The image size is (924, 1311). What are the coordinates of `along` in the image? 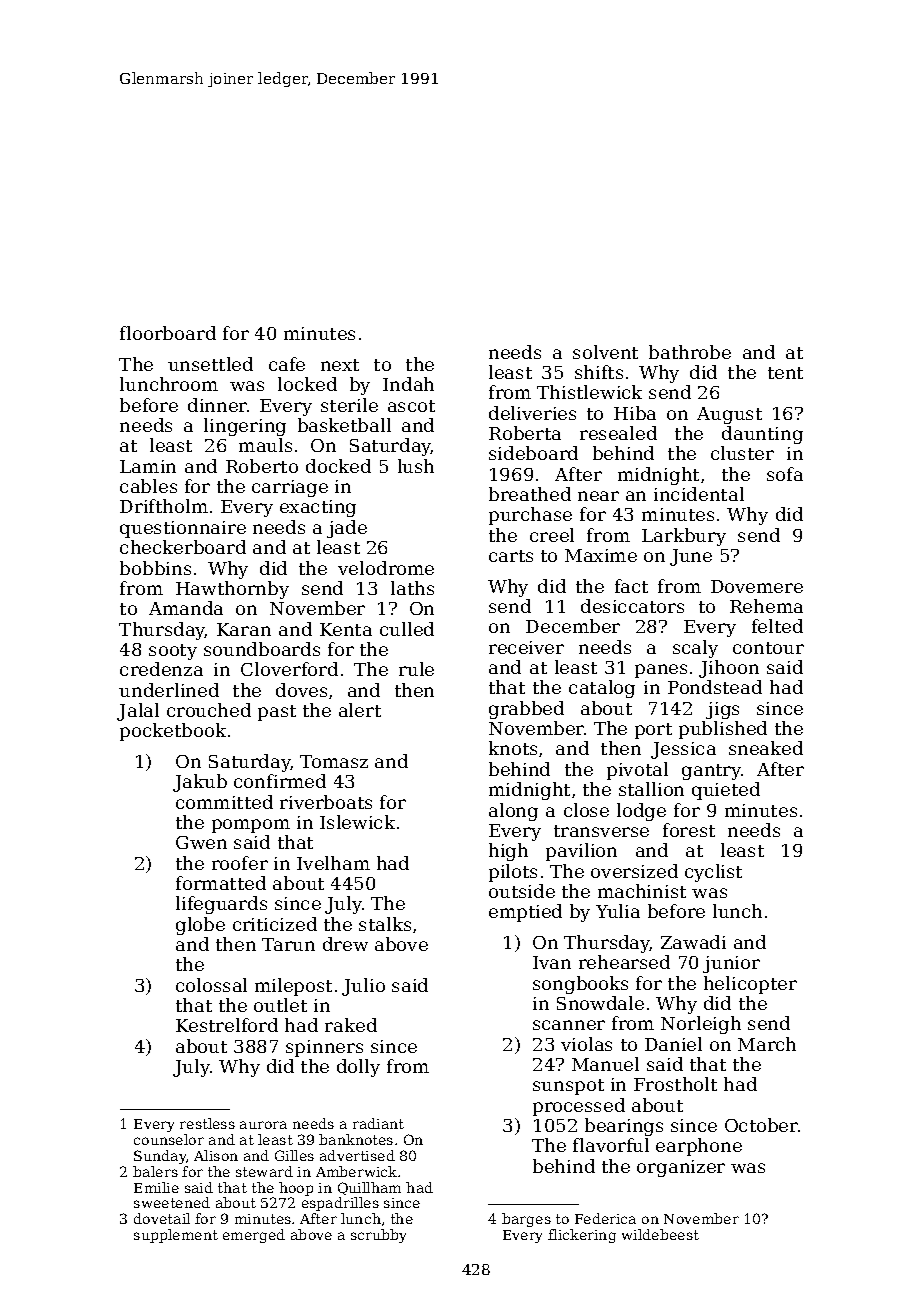 It's located at (513, 812).
